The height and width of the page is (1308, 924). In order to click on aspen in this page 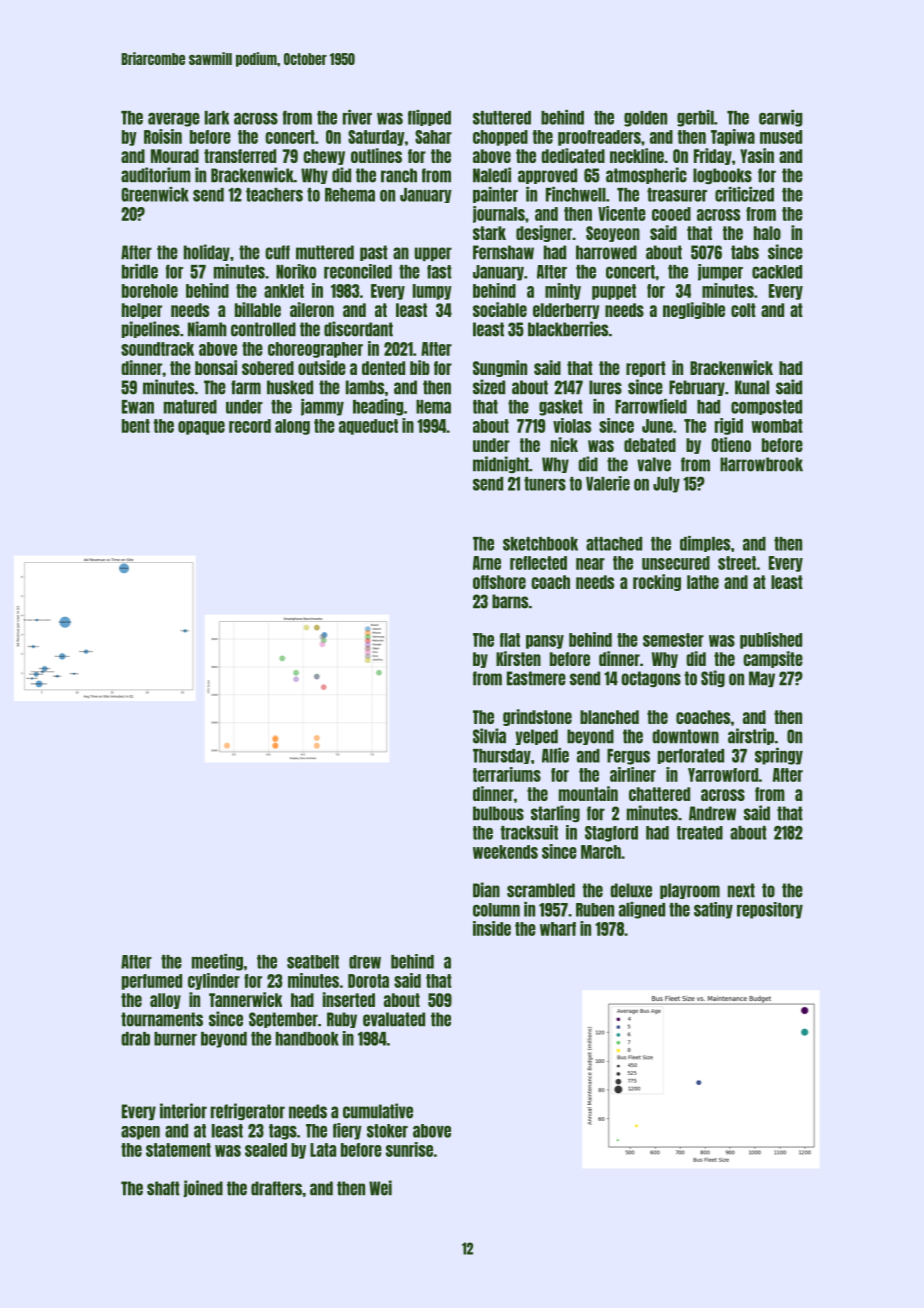, I will do `click(140, 1133)`.
